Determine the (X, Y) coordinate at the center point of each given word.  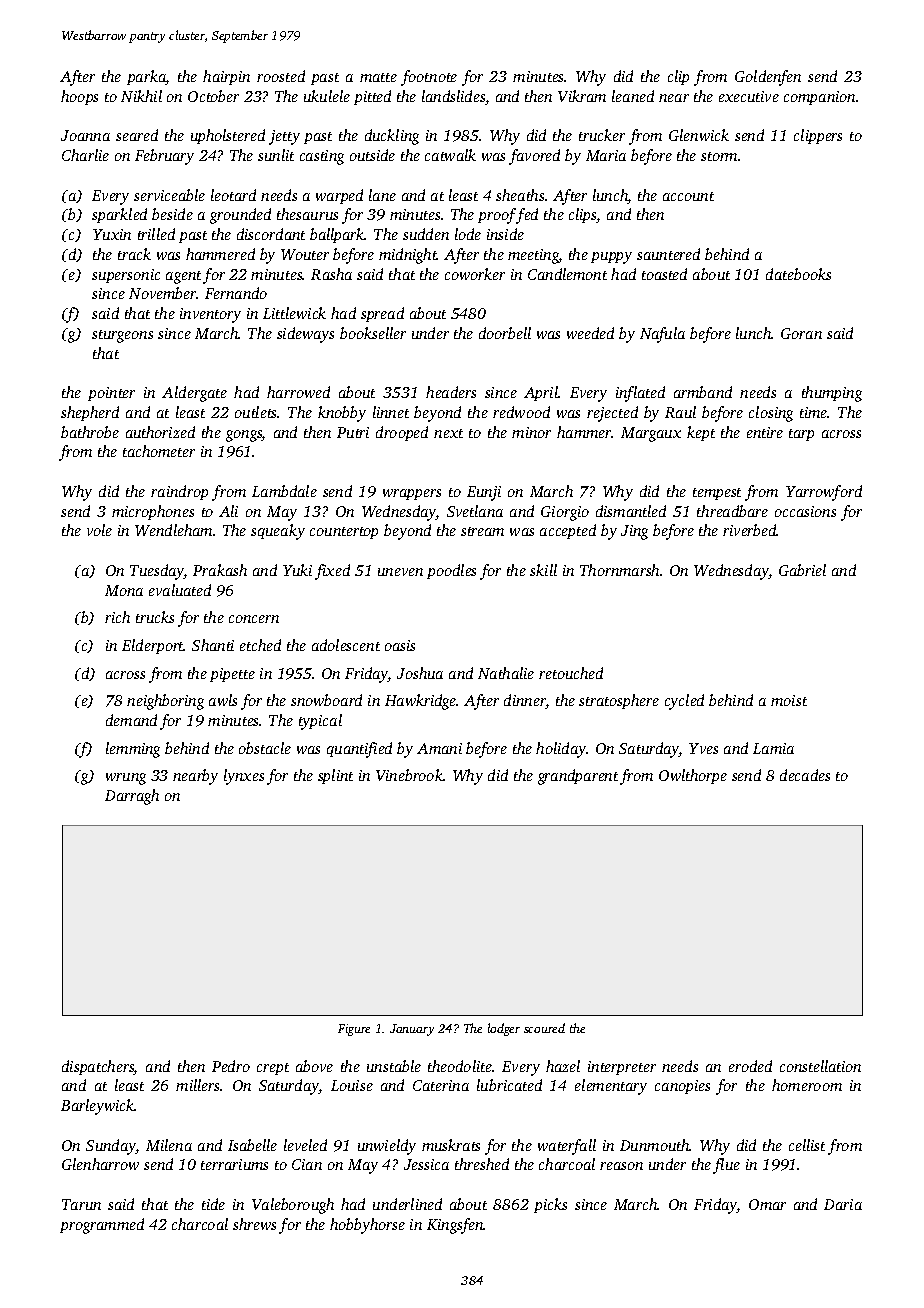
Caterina (441, 1085)
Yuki (297, 570)
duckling (392, 137)
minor (531, 432)
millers (197, 1085)
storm (719, 156)
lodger (504, 1029)
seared (137, 135)
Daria (843, 1204)
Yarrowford (824, 493)
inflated (640, 394)
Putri (353, 432)
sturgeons (122, 336)
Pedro (231, 1066)
